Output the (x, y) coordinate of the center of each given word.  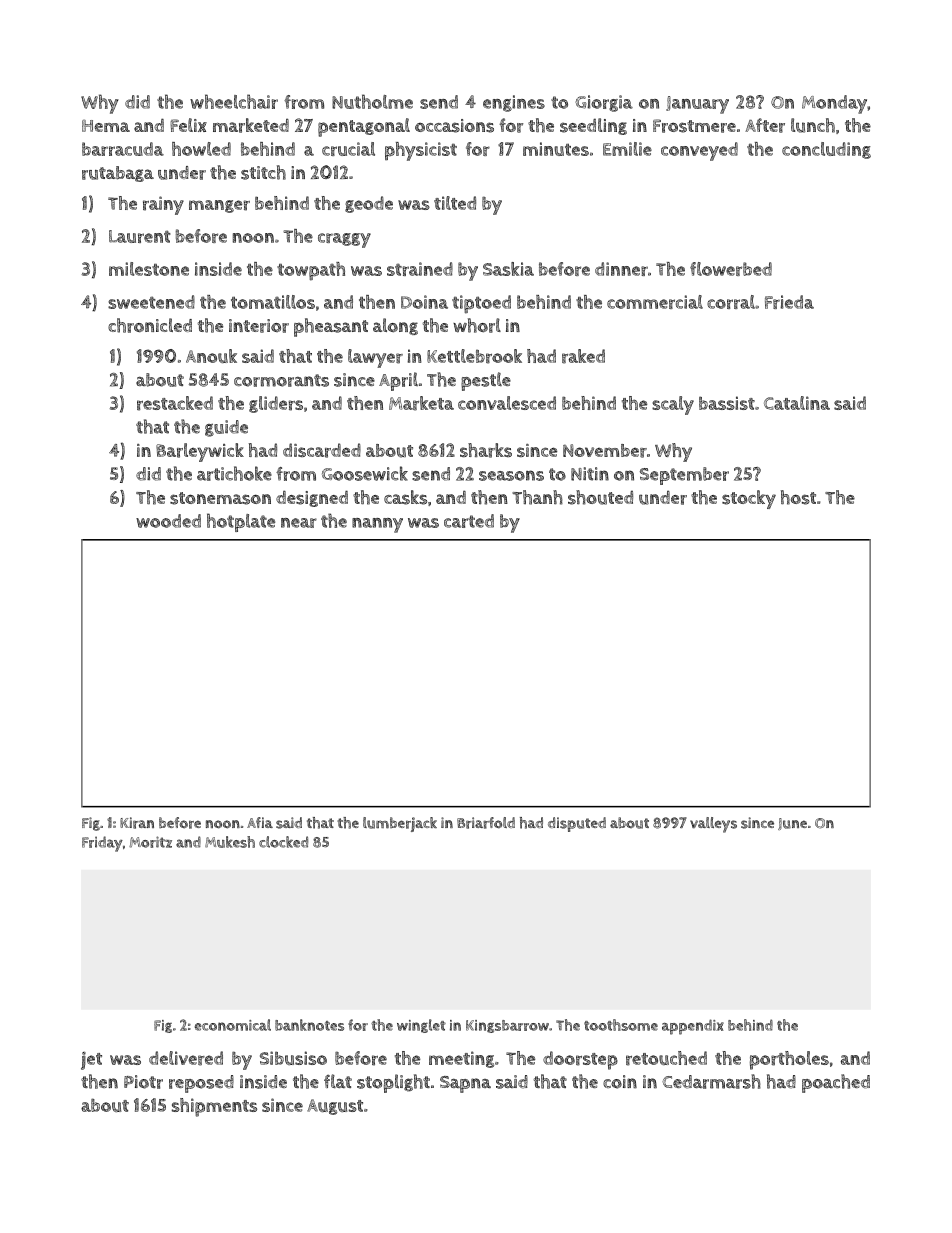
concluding (826, 150)
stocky (749, 499)
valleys (713, 825)
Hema (106, 126)
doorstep (580, 1060)
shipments (214, 1107)
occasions (454, 126)
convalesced (507, 403)
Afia (260, 822)
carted (469, 521)
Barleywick (200, 452)
